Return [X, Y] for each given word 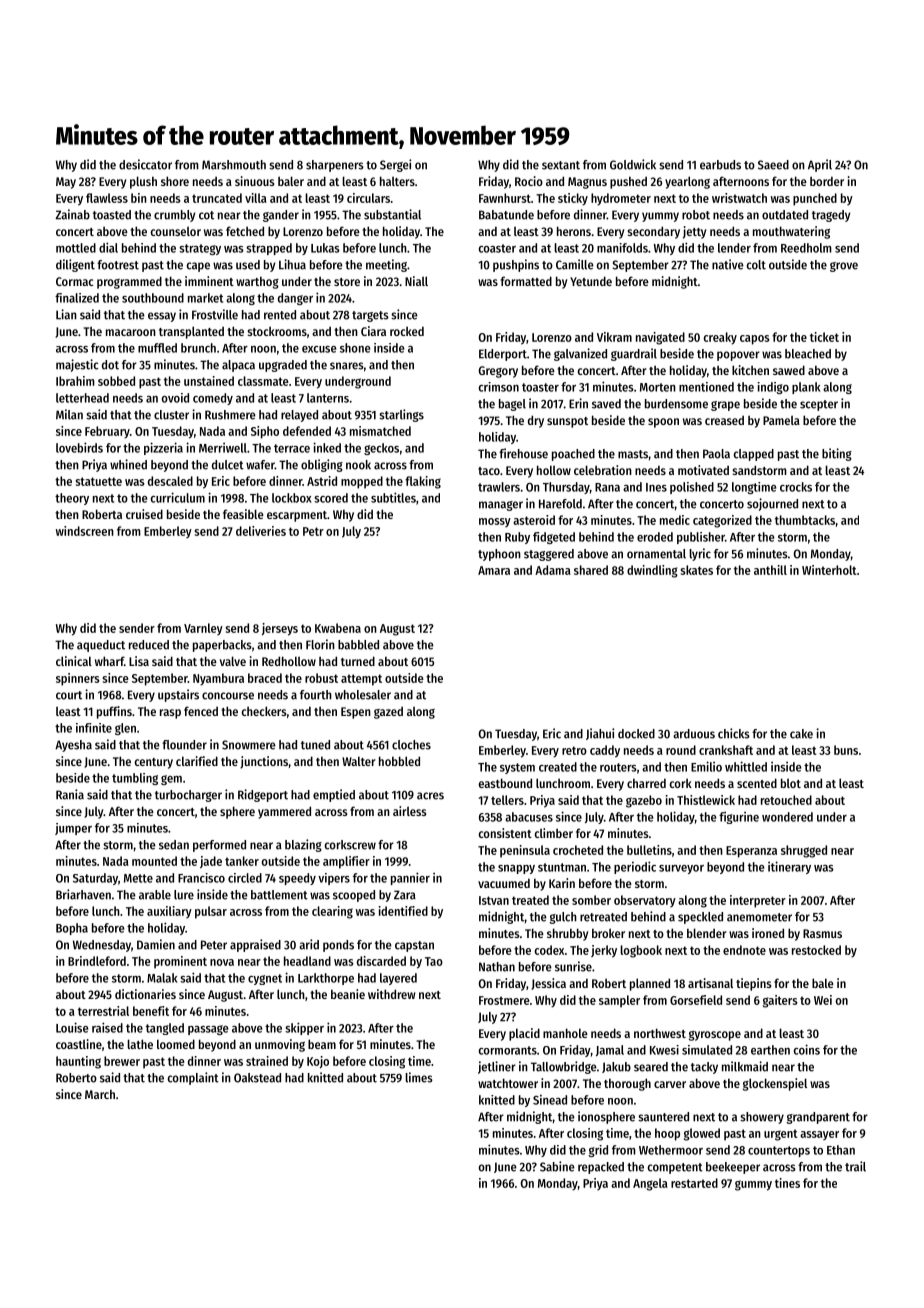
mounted [154, 861]
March [100, 1094]
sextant [561, 165]
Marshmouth [234, 165]
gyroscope [715, 1036]
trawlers [499, 487]
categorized [722, 521]
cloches [411, 745]
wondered [787, 817]
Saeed [773, 165]
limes [419, 1077]
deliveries [261, 531]
